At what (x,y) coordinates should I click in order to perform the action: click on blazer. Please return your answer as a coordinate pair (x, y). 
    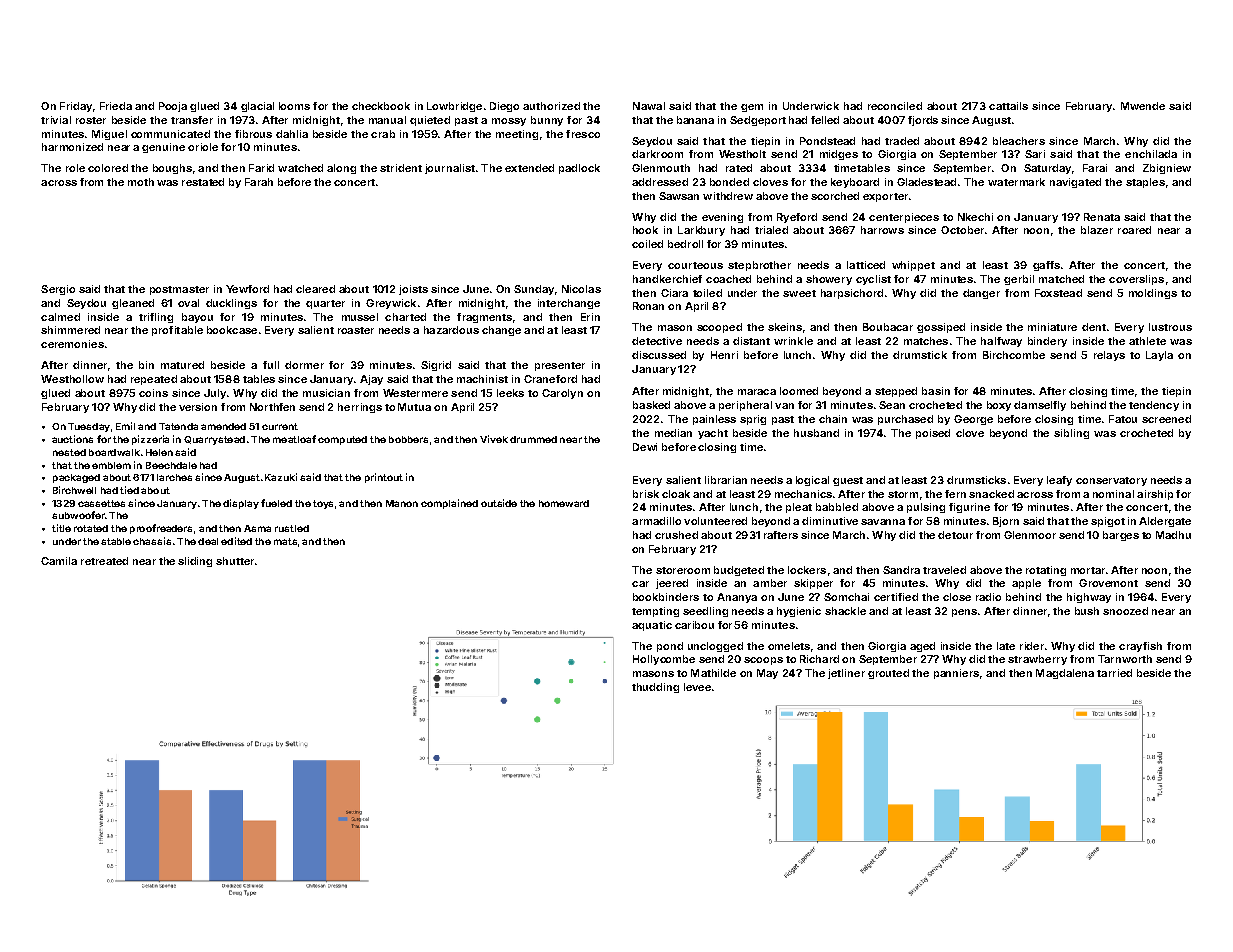
    Looking at the image, I should click on (1097, 230).
